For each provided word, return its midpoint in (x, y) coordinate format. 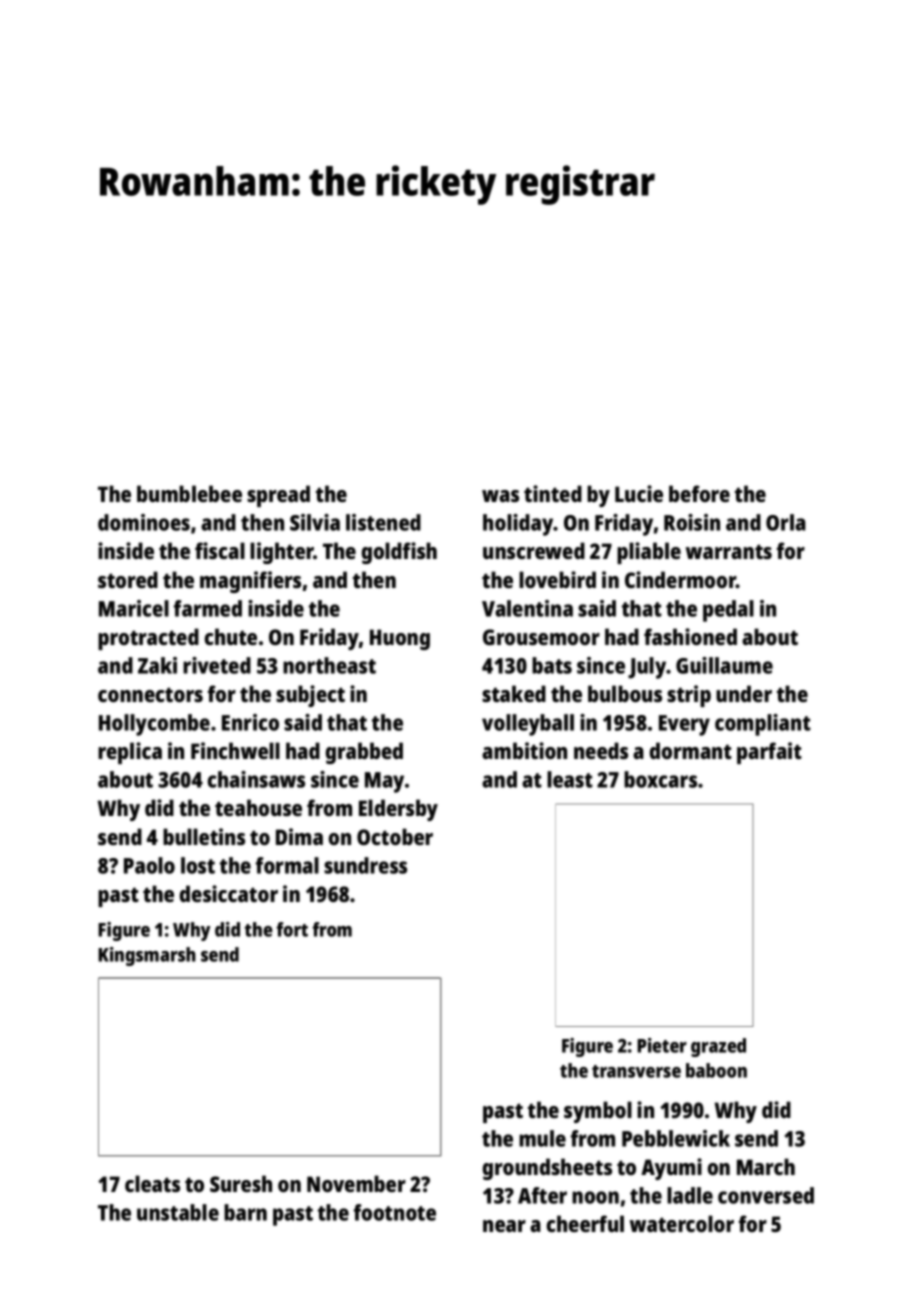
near (504, 1226)
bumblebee (189, 493)
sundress (365, 865)
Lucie (639, 493)
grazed (718, 1047)
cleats (152, 1183)
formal (287, 865)
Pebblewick (676, 1138)
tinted (553, 493)
